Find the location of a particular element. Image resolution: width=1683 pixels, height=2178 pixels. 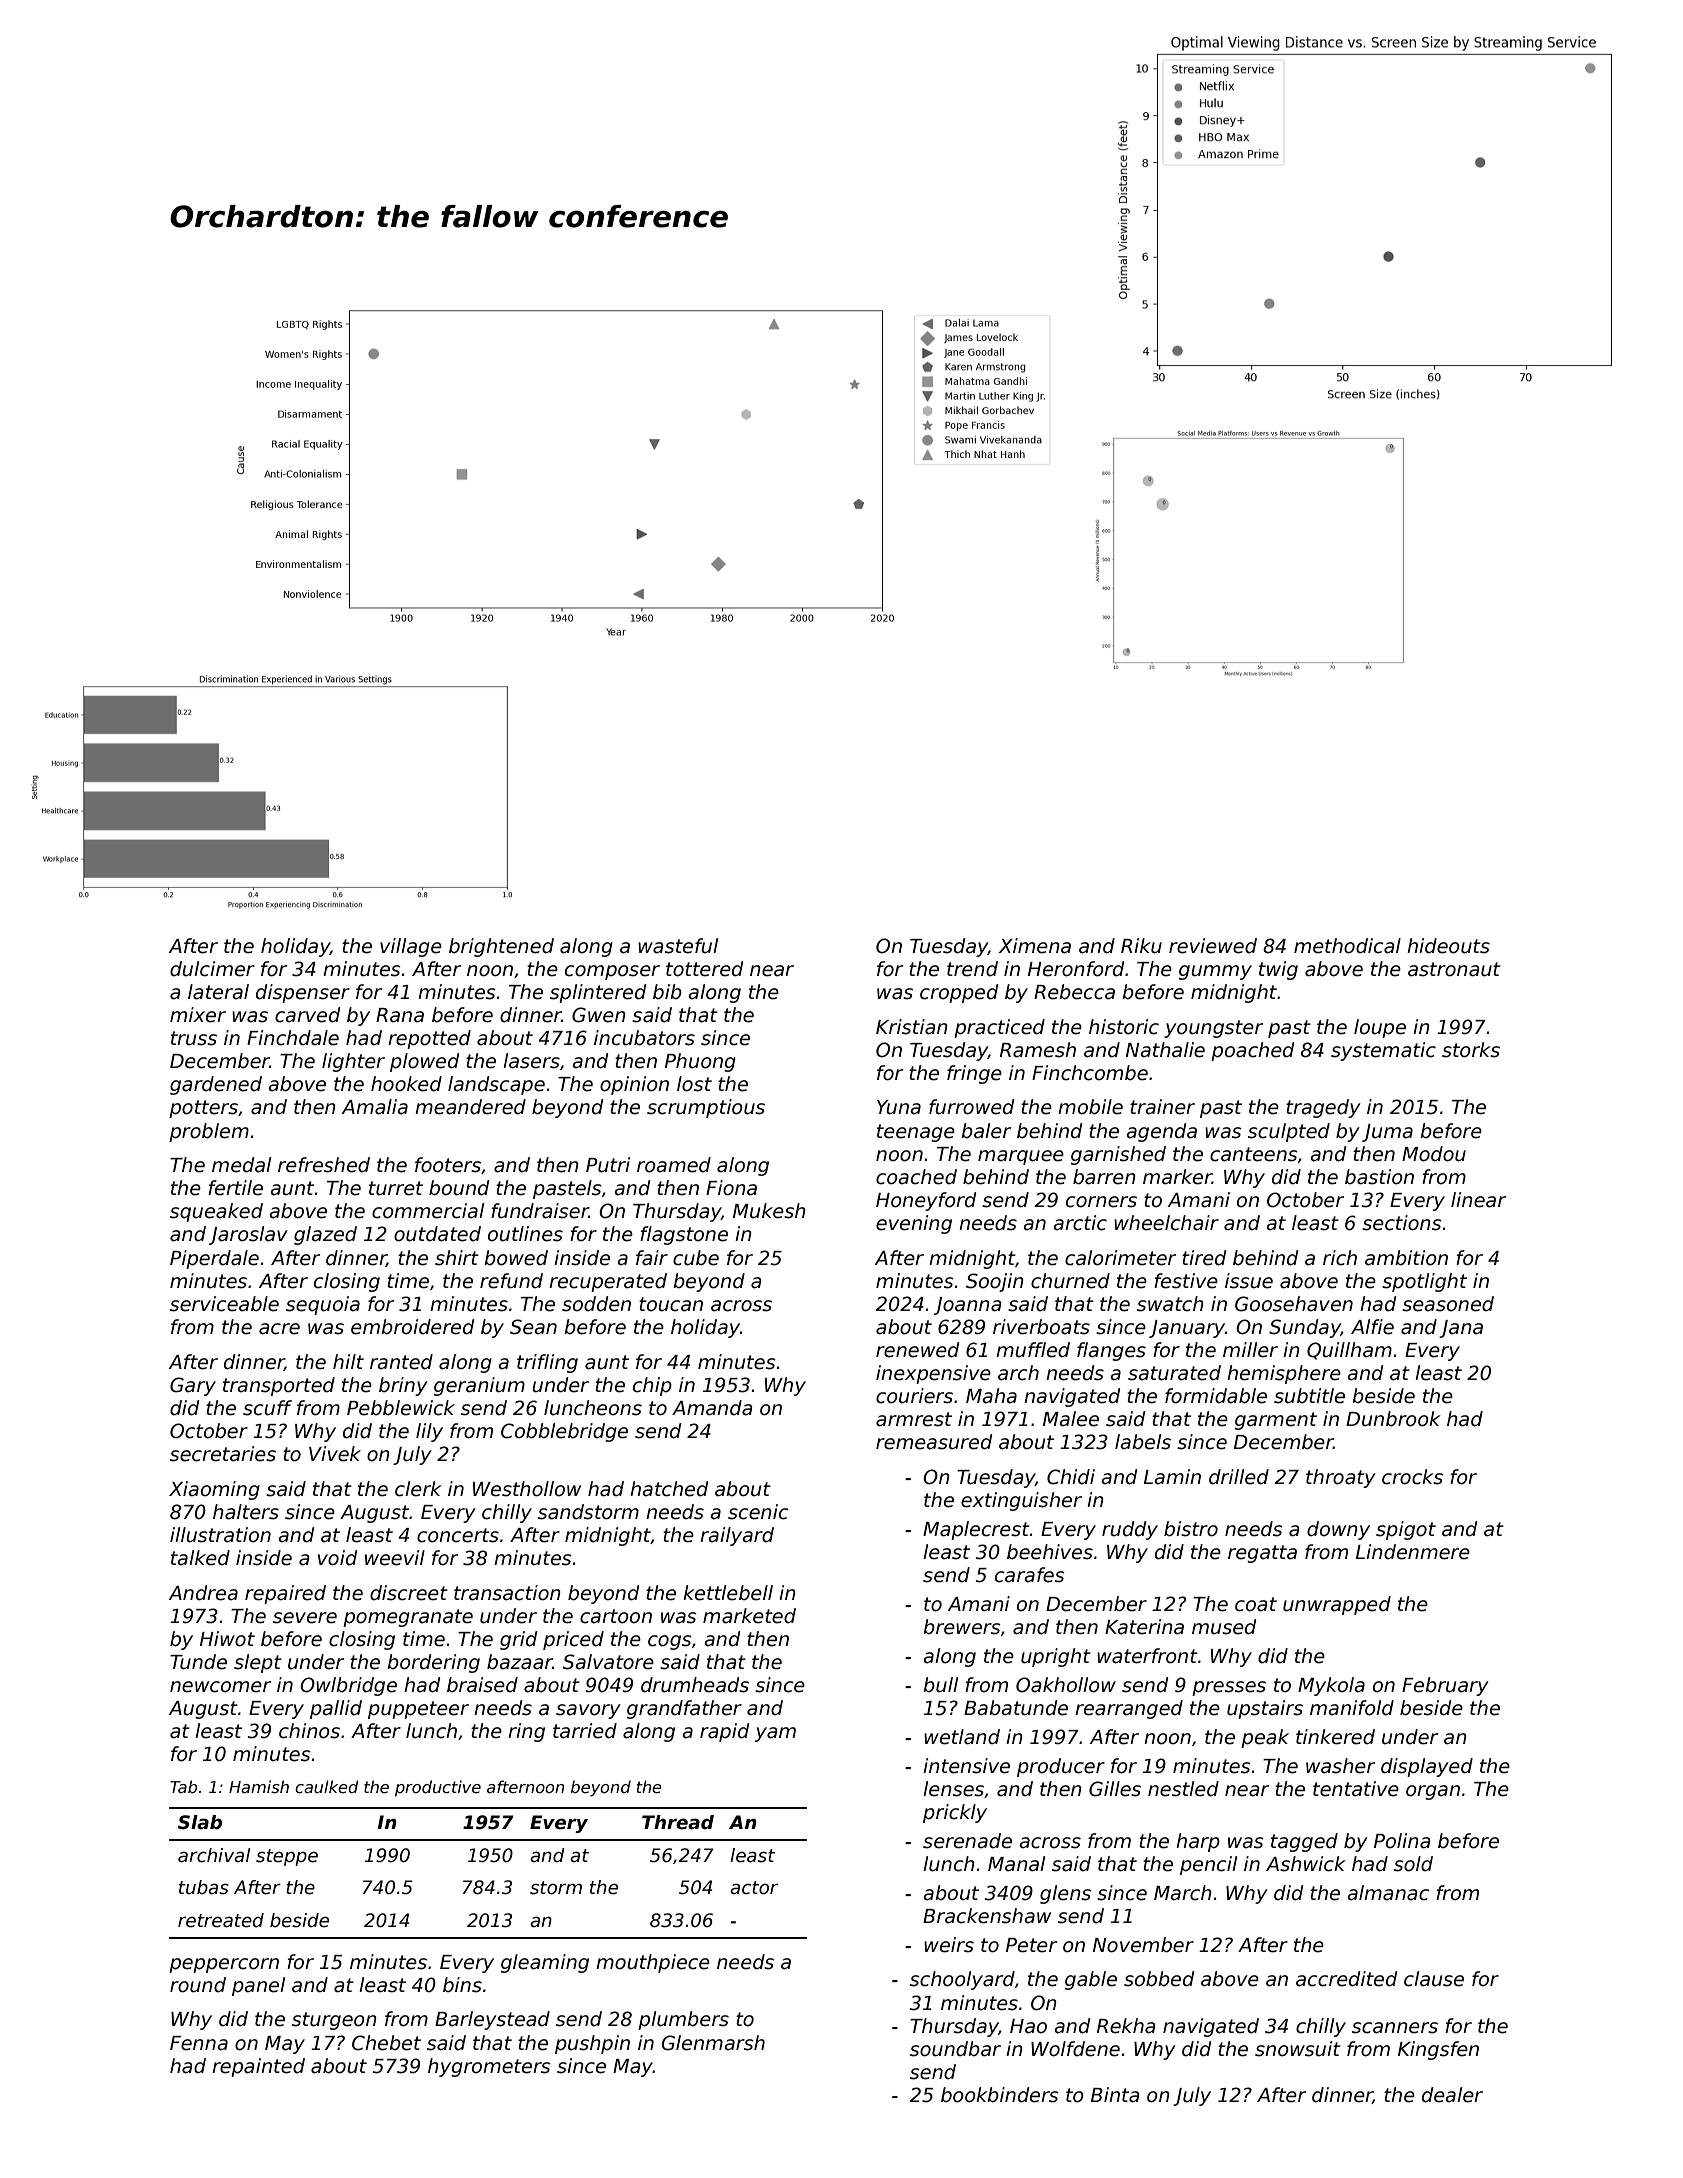

Kristian is located at coordinates (912, 1027).
